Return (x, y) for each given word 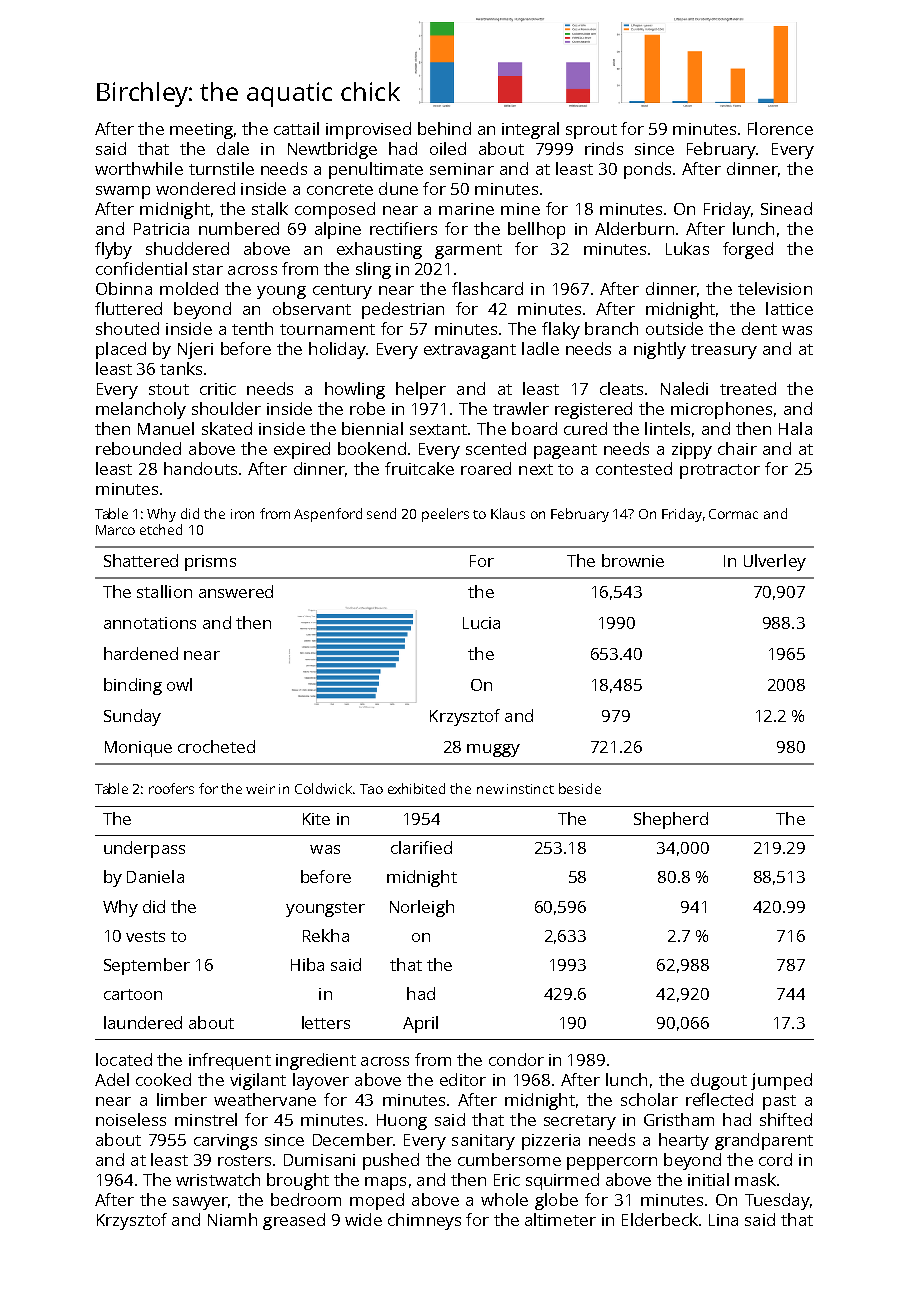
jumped (781, 1081)
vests (145, 936)
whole (504, 1199)
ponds (647, 170)
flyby (113, 250)
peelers (445, 515)
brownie (633, 560)
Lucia (481, 623)
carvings (225, 1142)
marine (466, 209)
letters (326, 1022)
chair (737, 448)
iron (242, 514)
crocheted (216, 746)
